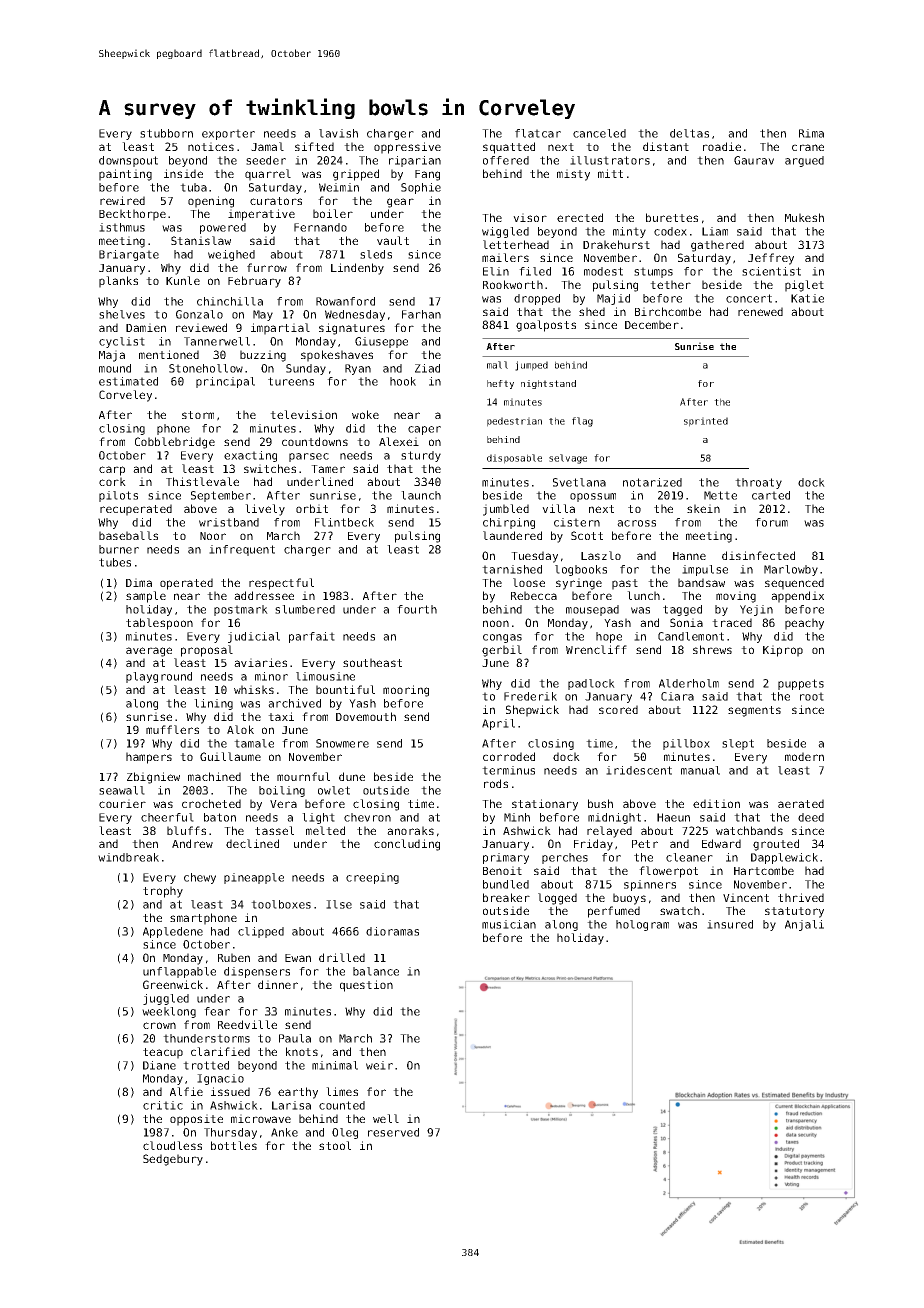 The height and width of the image is (1308, 924). What do you see at coordinates (112, 471) in the image?
I see `carp` at bounding box center [112, 471].
